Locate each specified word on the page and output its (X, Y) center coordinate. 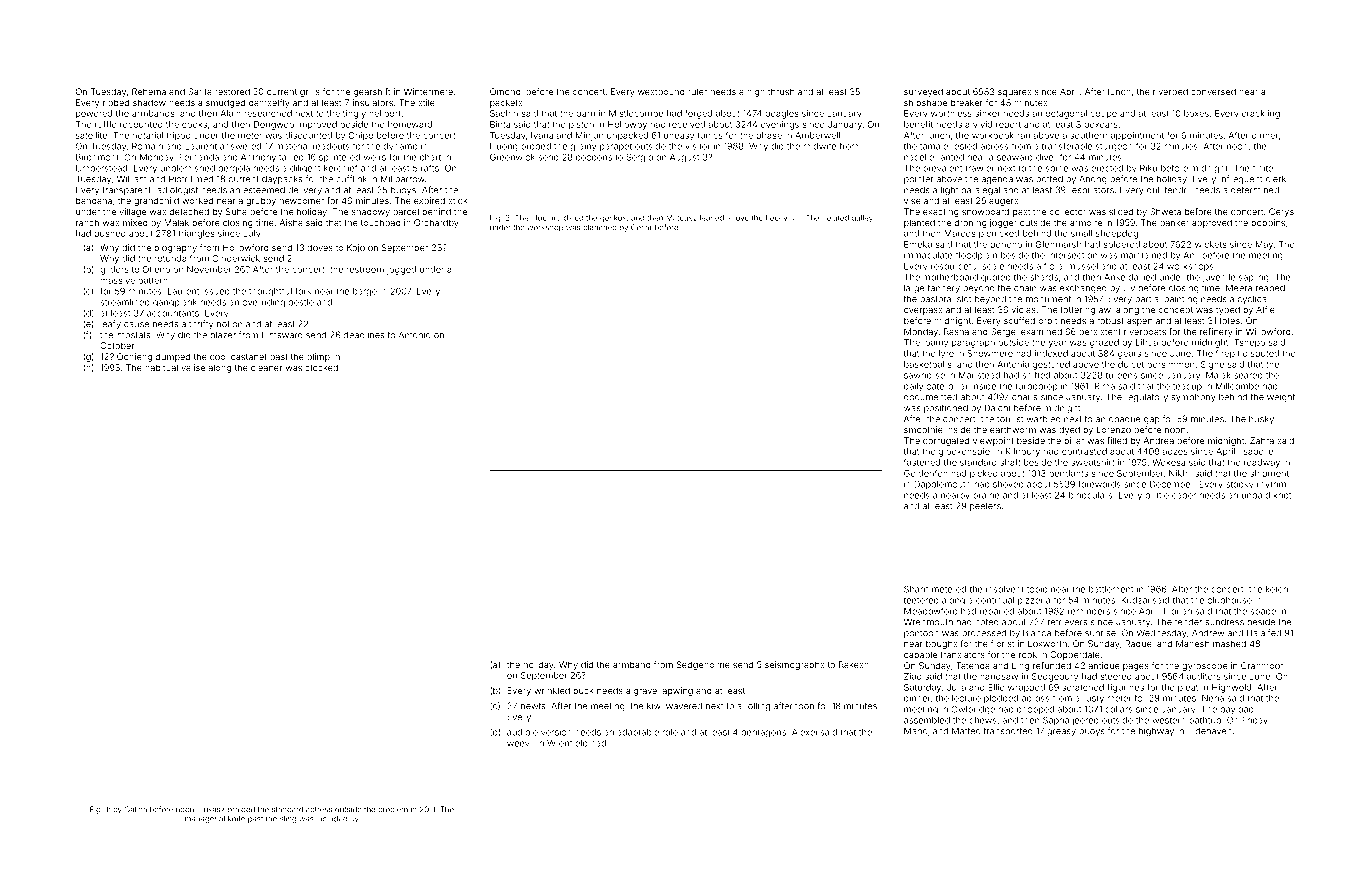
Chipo (361, 136)
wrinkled (552, 690)
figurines (1125, 688)
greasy (1061, 732)
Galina (136, 809)
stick (458, 200)
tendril (1178, 190)
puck (584, 691)
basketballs (927, 364)
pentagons (764, 733)
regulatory (1146, 397)
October (117, 345)
